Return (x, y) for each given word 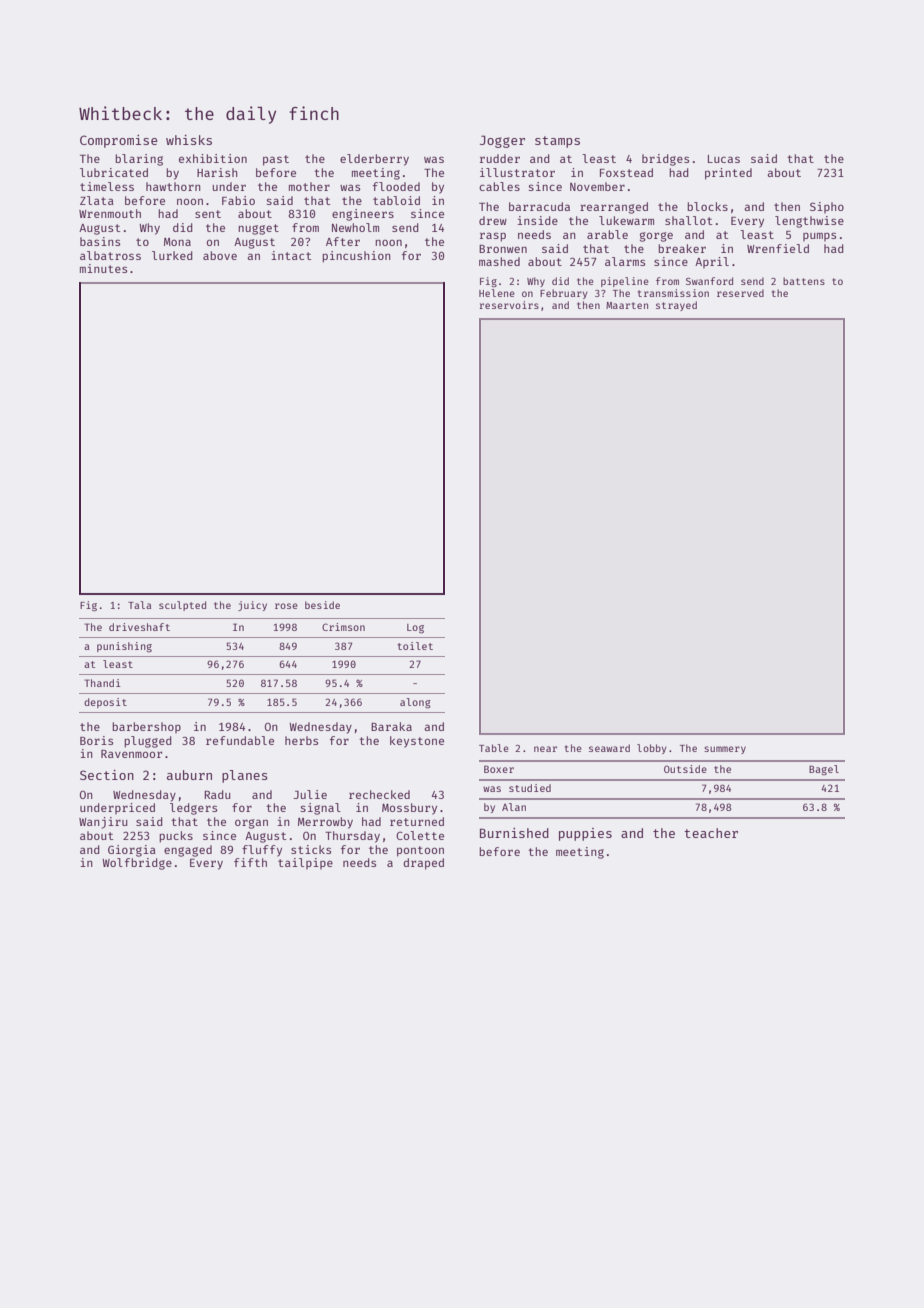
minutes (103, 268)
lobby (652, 749)
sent (208, 214)
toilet (415, 646)
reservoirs (509, 305)
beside (322, 605)
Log (415, 629)
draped (423, 864)
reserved (740, 293)
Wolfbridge (137, 864)
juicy (252, 606)
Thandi (102, 683)
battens (804, 281)
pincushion (356, 257)
